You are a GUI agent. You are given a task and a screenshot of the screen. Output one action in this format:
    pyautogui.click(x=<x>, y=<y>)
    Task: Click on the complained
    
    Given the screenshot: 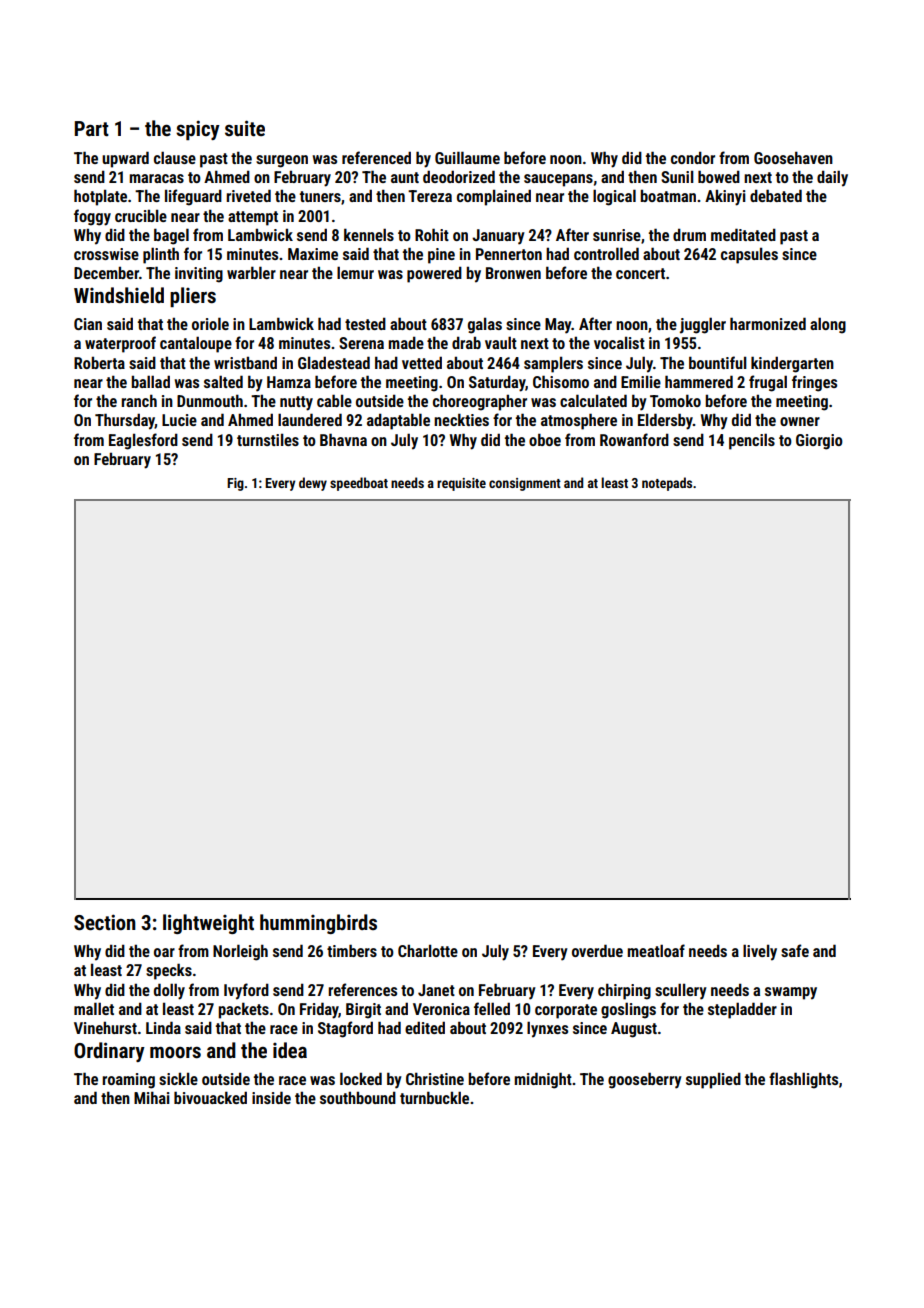 What is the action you would take?
    pyautogui.click(x=494, y=197)
